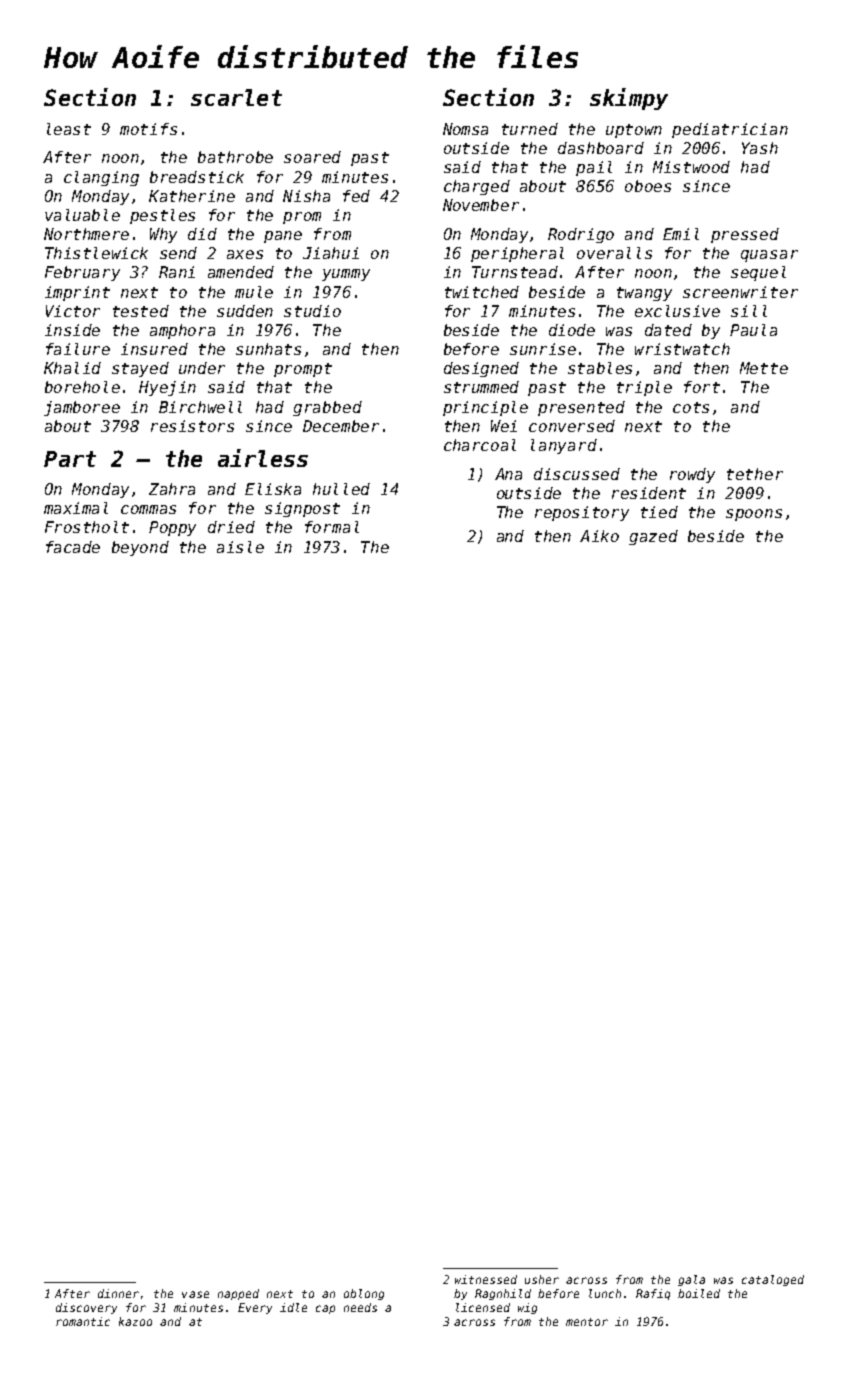  Describe the element at coordinates (69, 129) in the document. I see `least` at that location.
